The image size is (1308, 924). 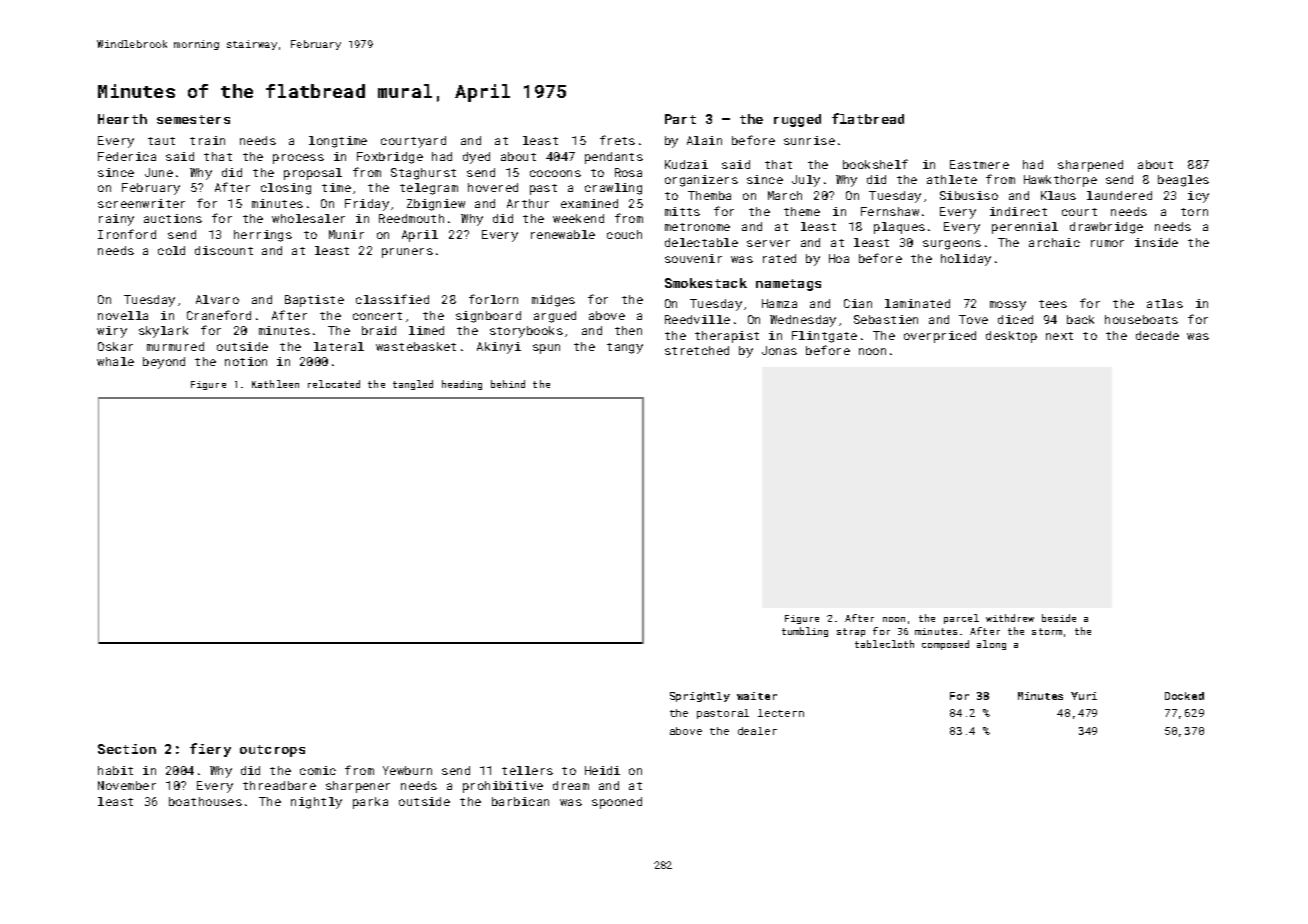 I want to click on hovered, so click(x=493, y=187).
